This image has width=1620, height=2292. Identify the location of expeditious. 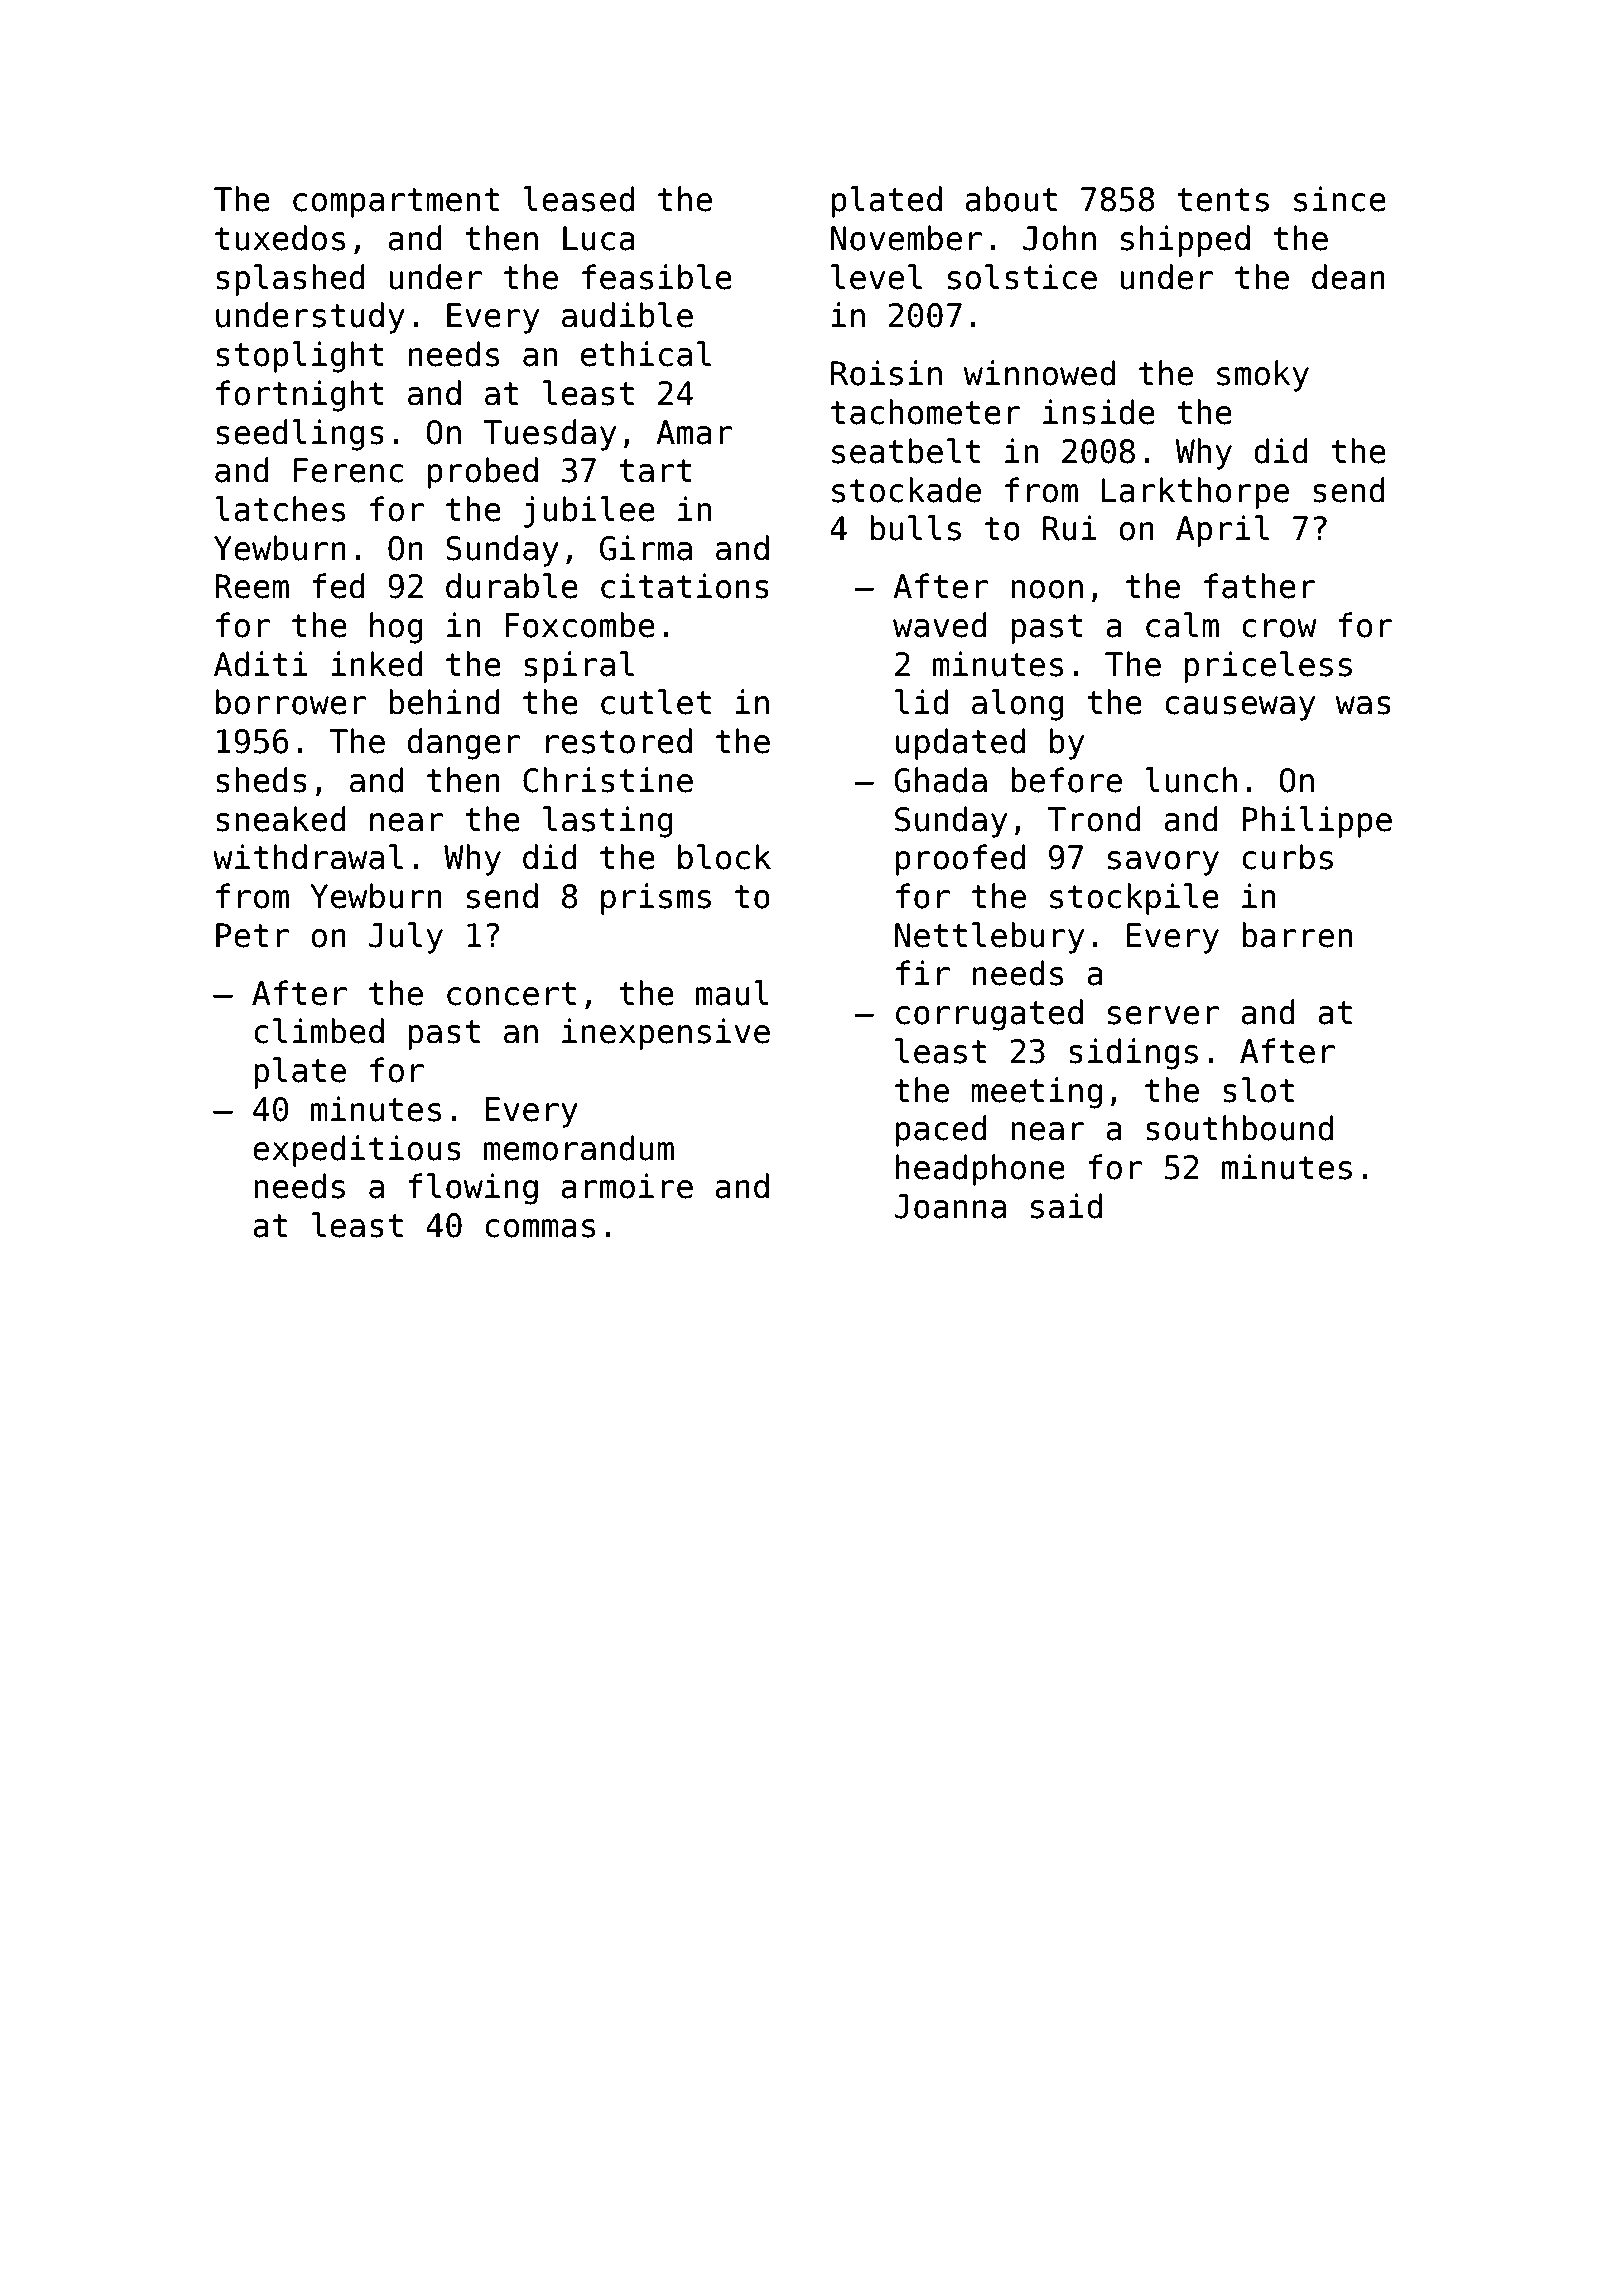
(357, 1151).
